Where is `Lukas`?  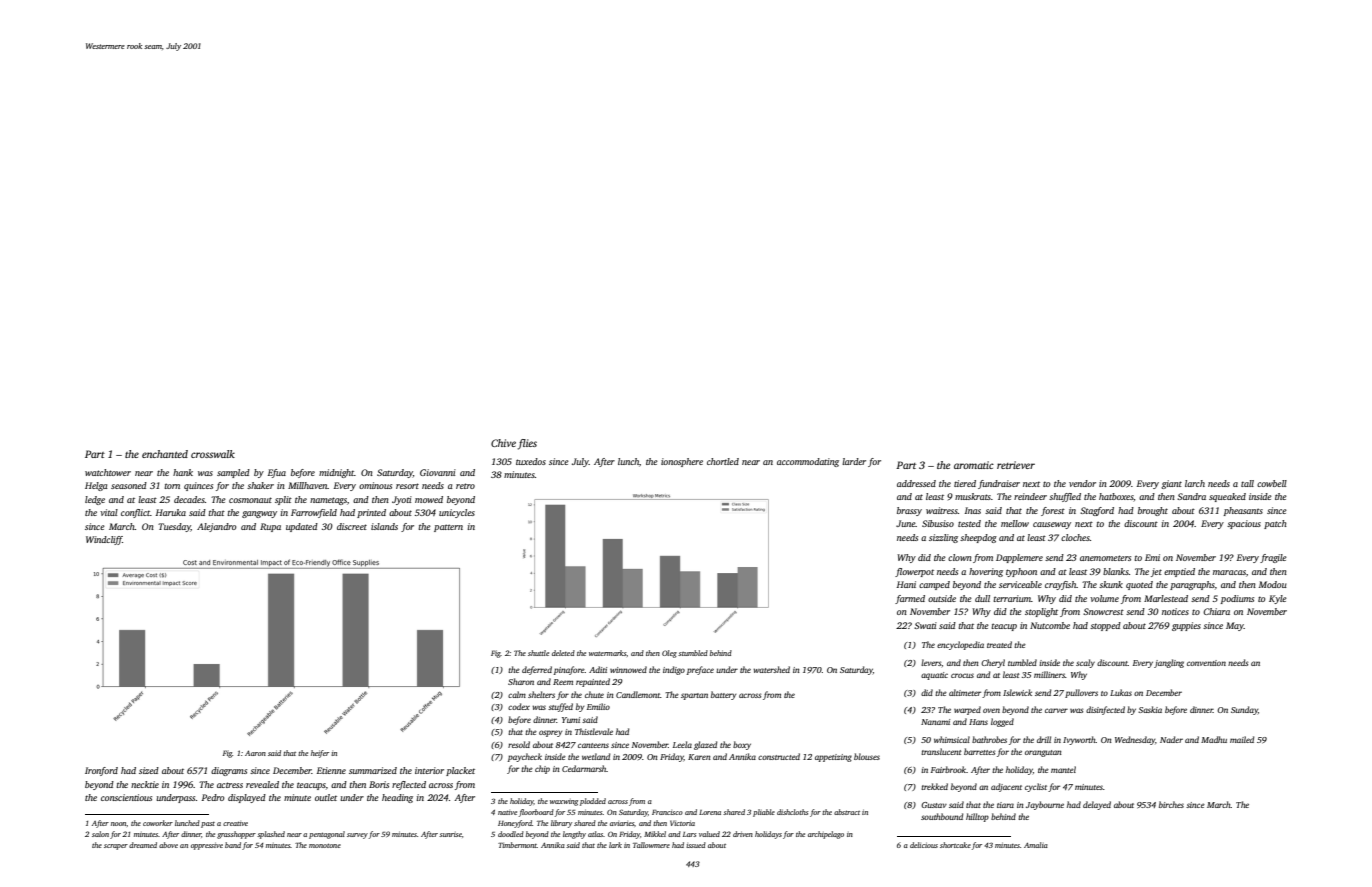 Lukas is located at coordinates (1121, 692).
